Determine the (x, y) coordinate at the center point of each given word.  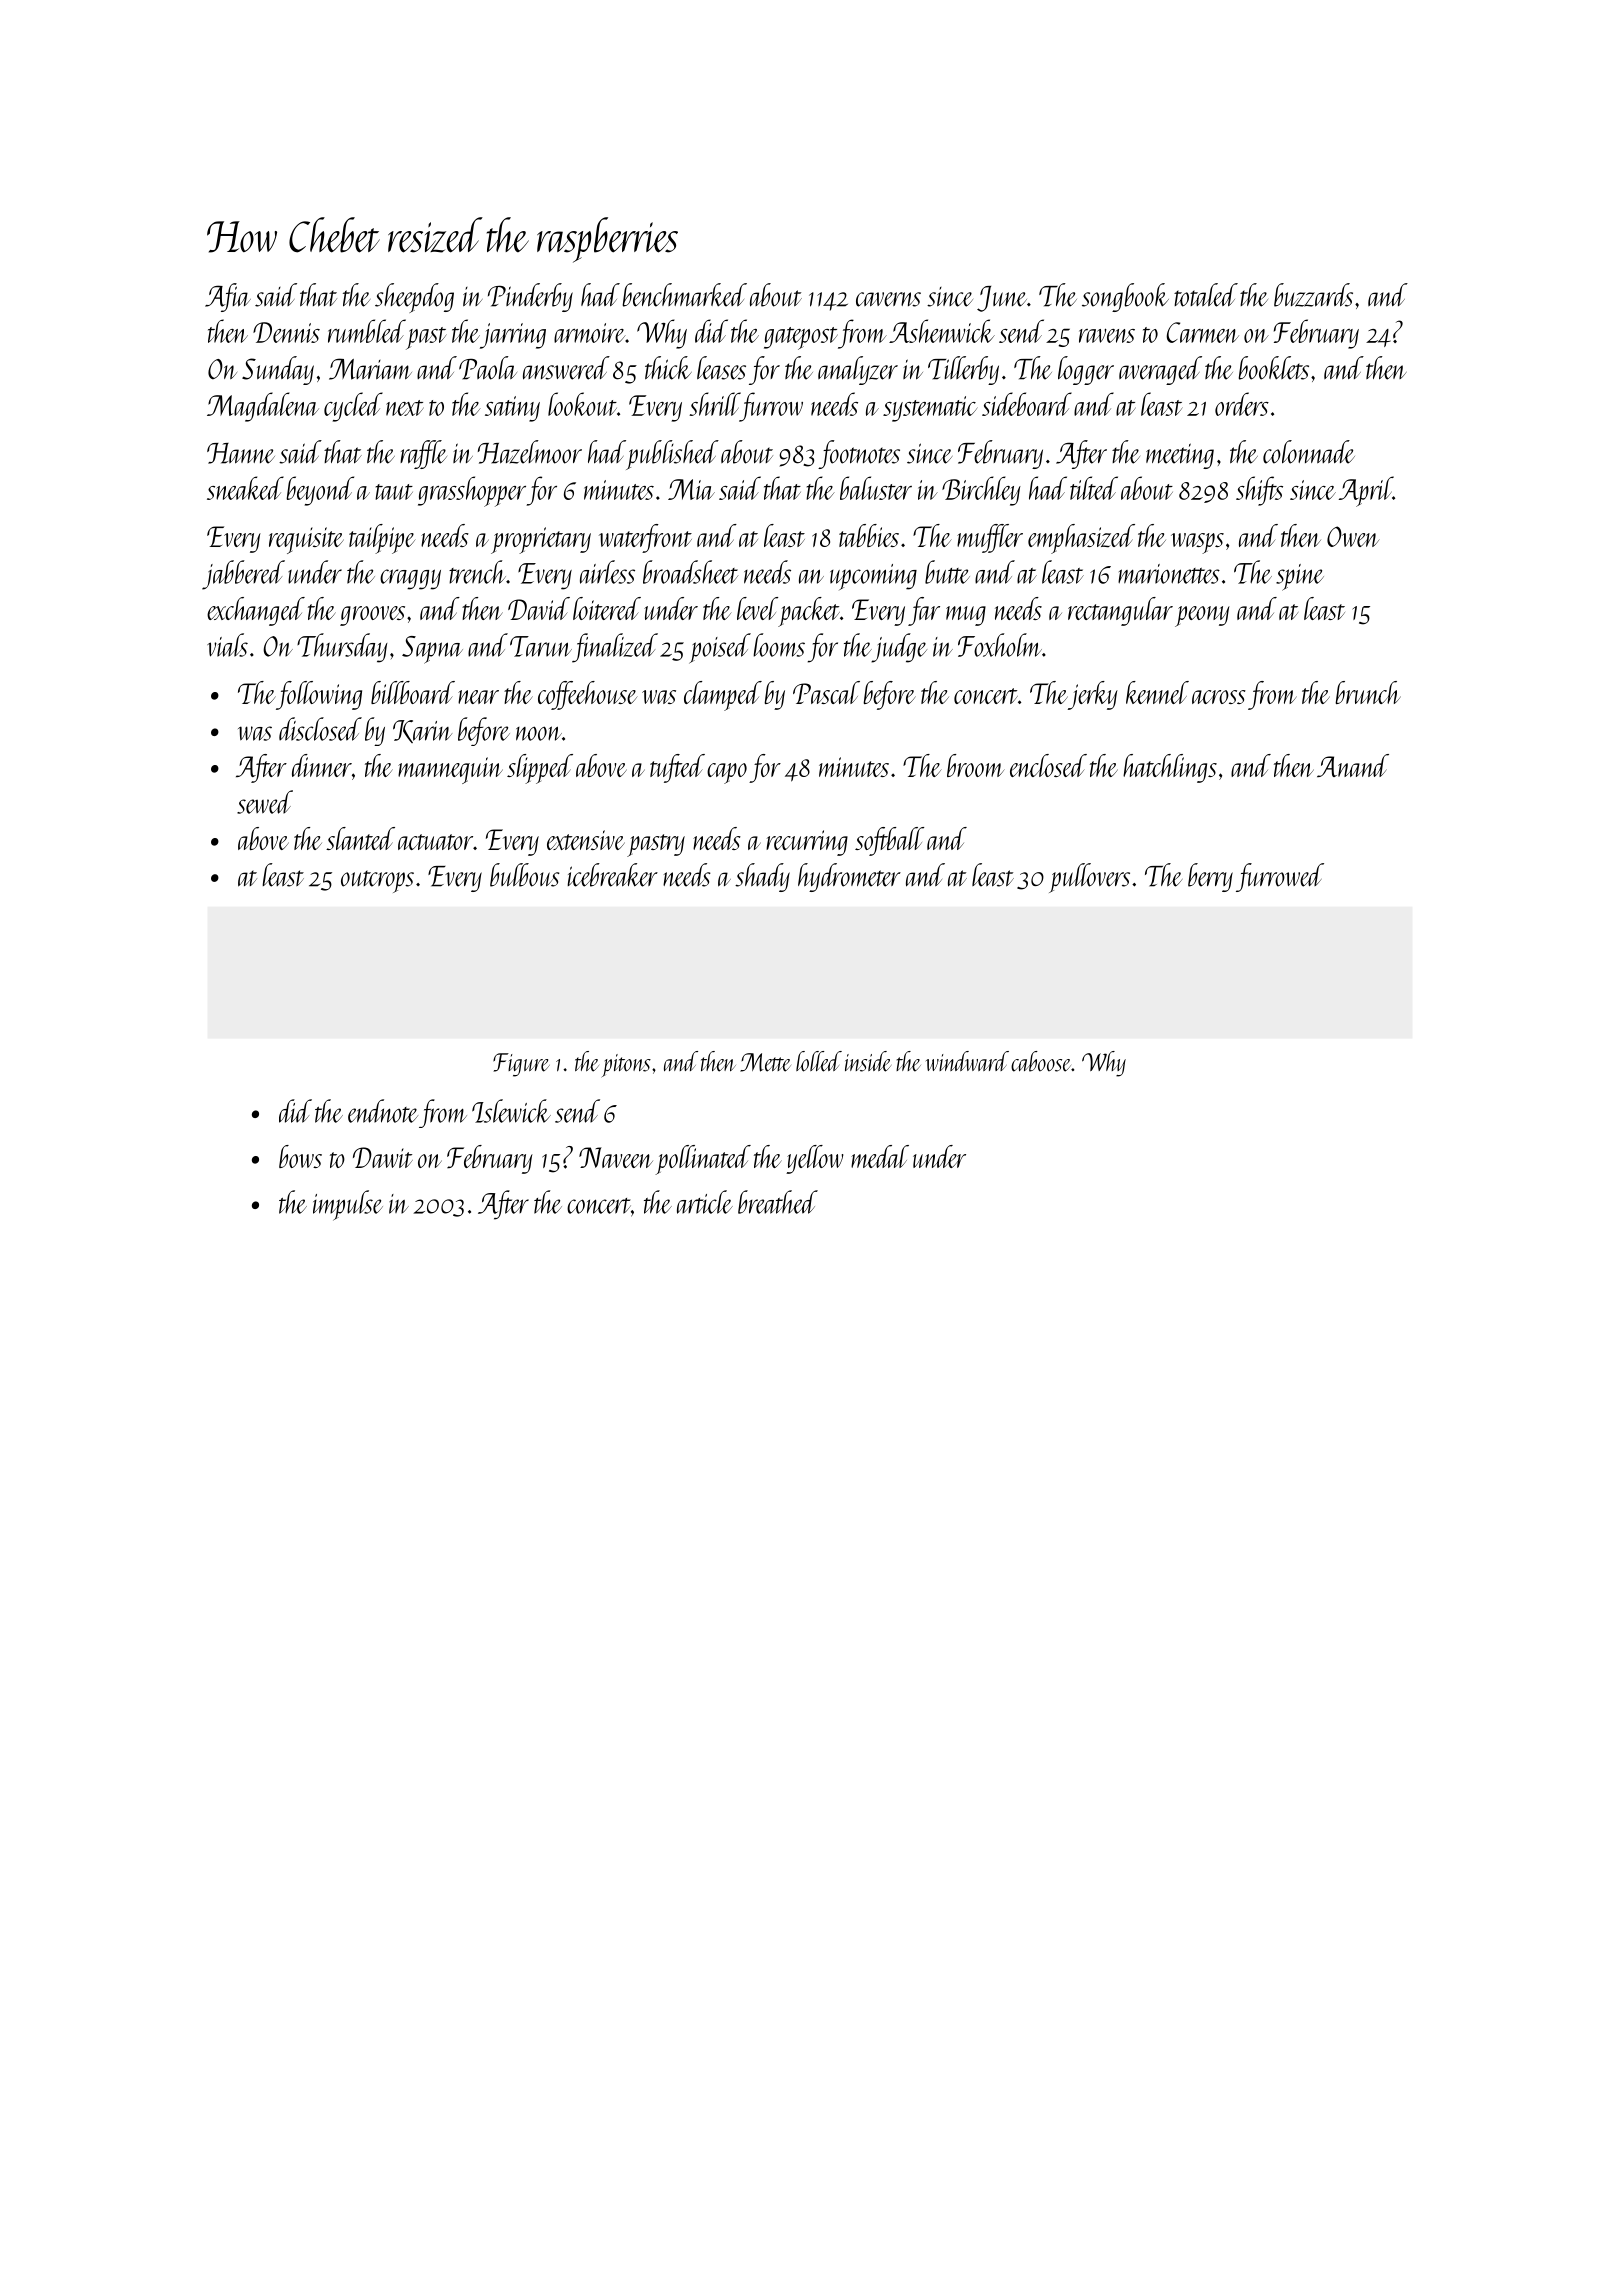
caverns (888, 299)
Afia (228, 297)
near (478, 697)
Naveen (616, 1157)
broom (976, 765)
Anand (1353, 765)
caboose (1041, 1061)
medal (880, 1156)
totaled (1206, 295)
